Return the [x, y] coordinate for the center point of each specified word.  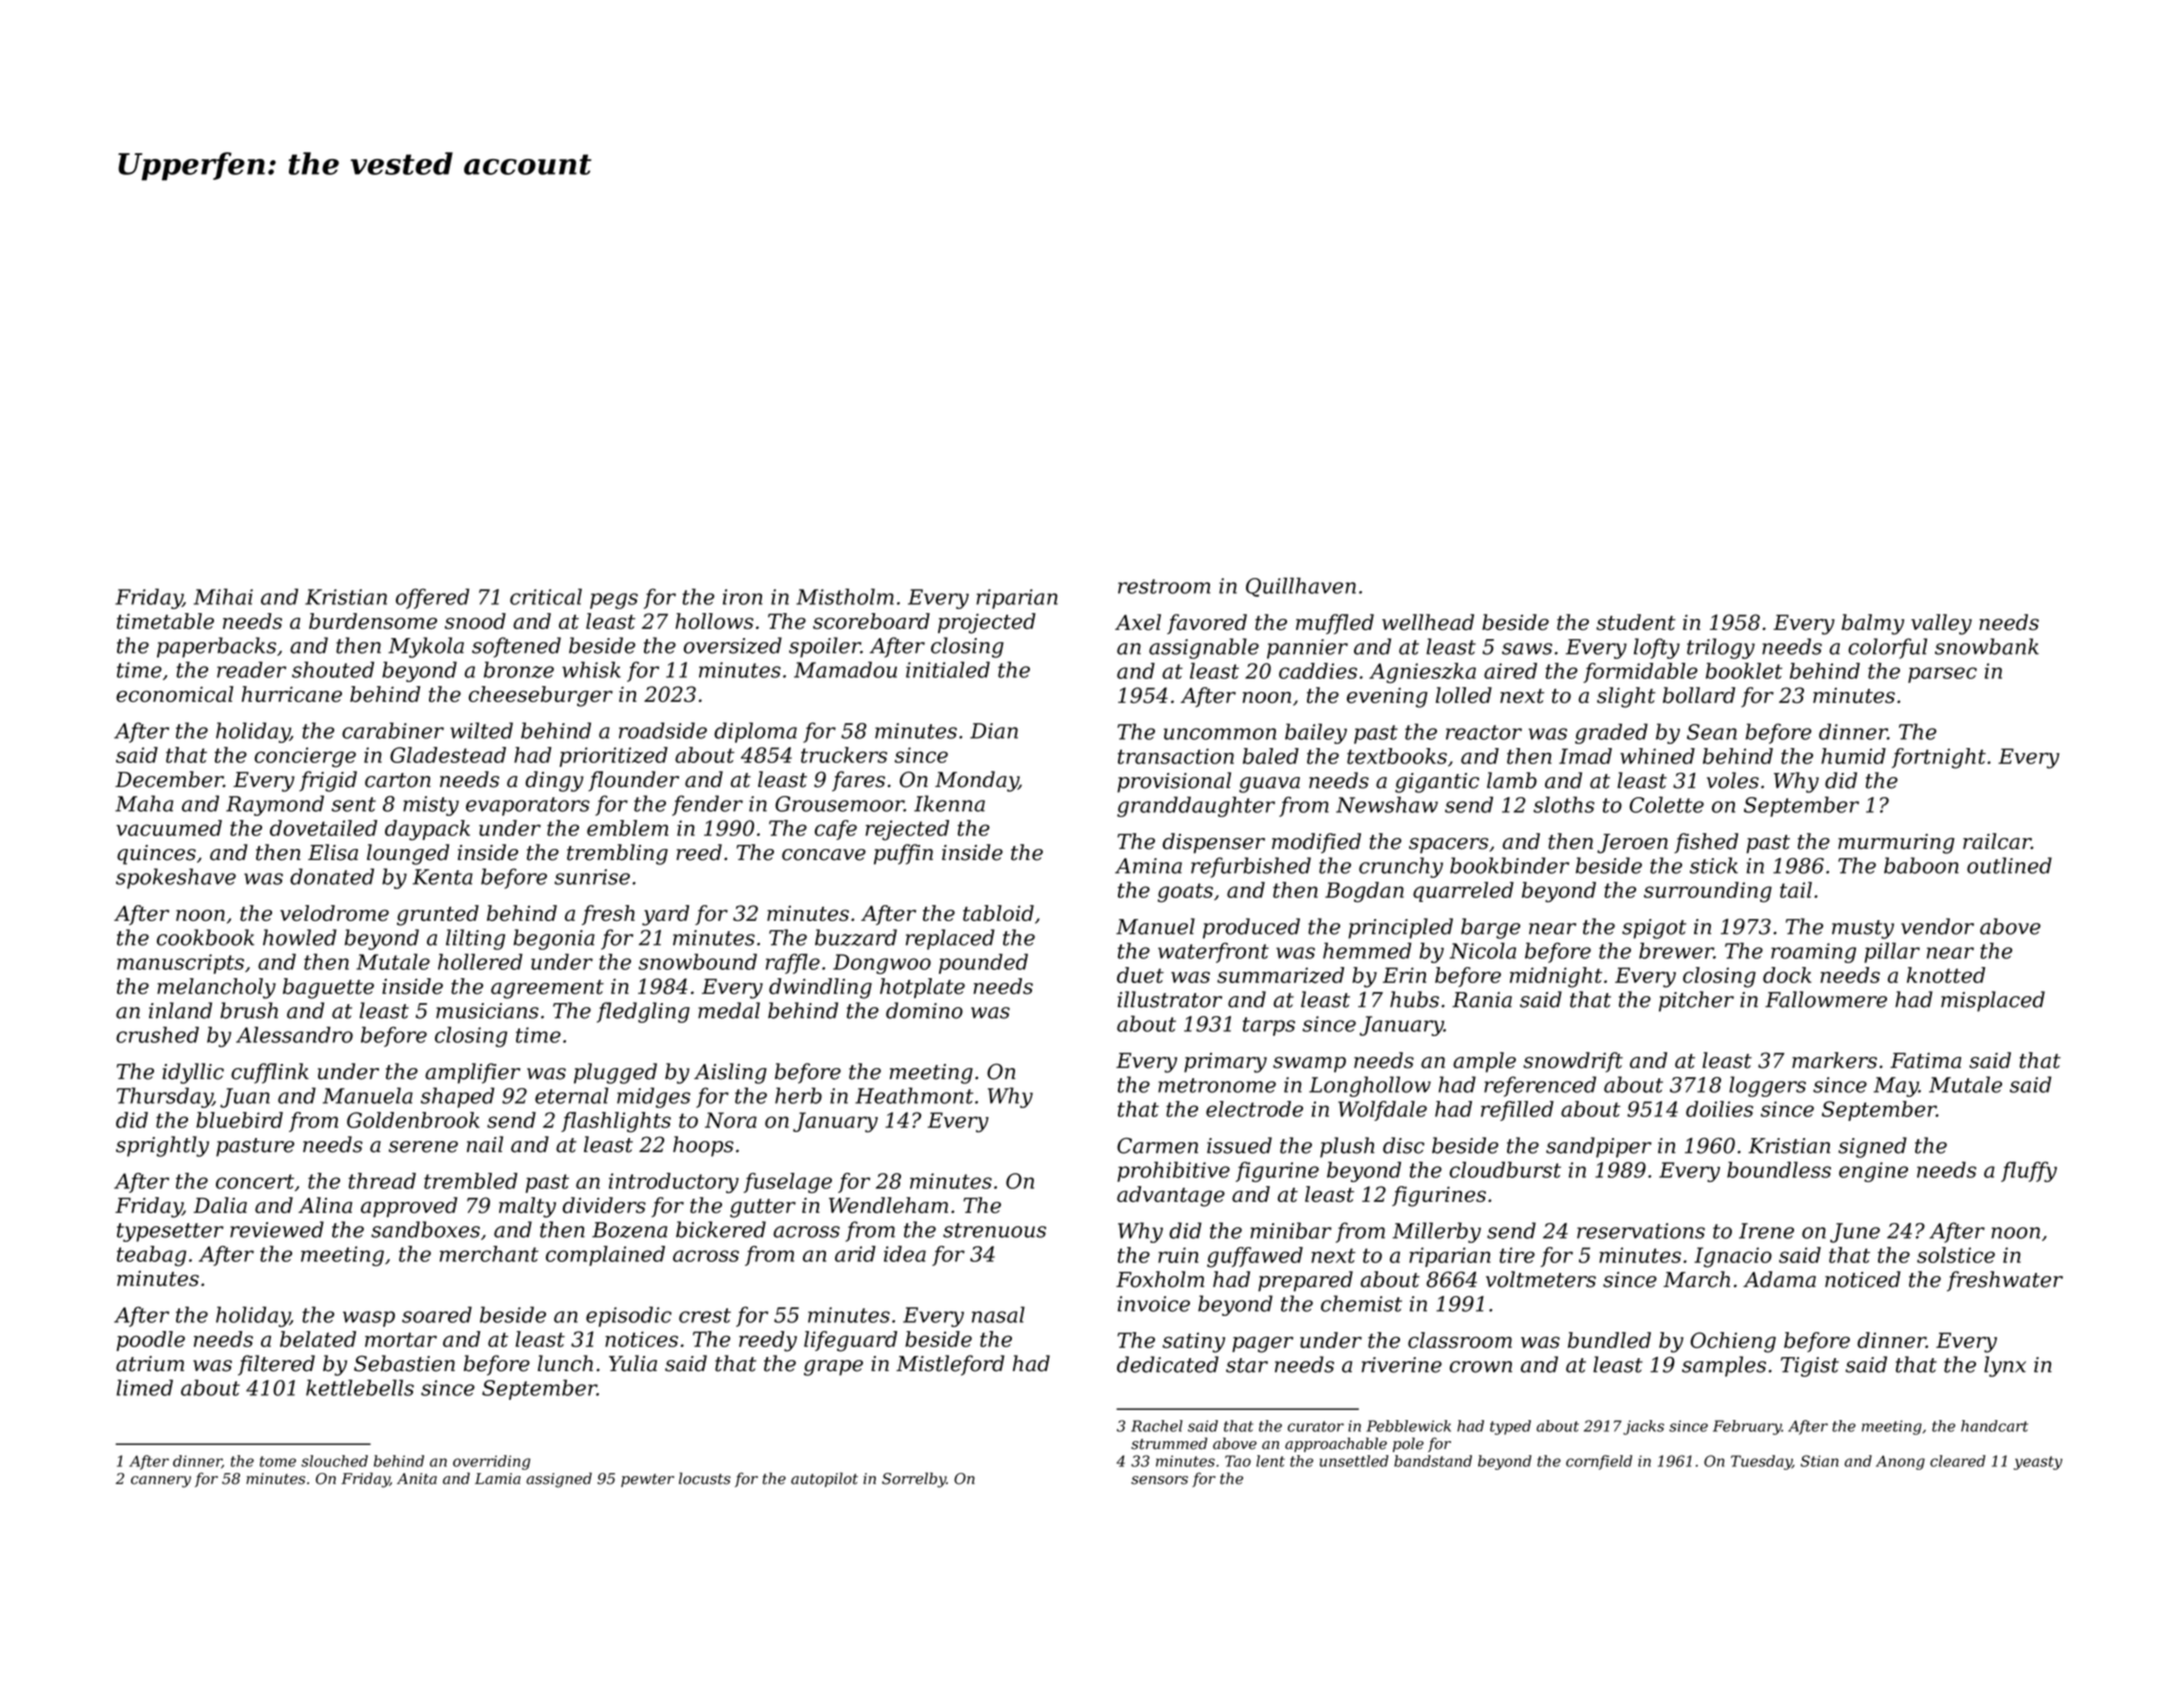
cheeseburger [541, 696]
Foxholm [1160, 1279]
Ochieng [1733, 1342]
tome [278, 1461]
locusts [705, 1478]
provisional [1174, 782]
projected [987, 623]
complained [605, 1256]
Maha [144, 803]
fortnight [1939, 758]
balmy [1873, 624]
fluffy [2029, 1172]
